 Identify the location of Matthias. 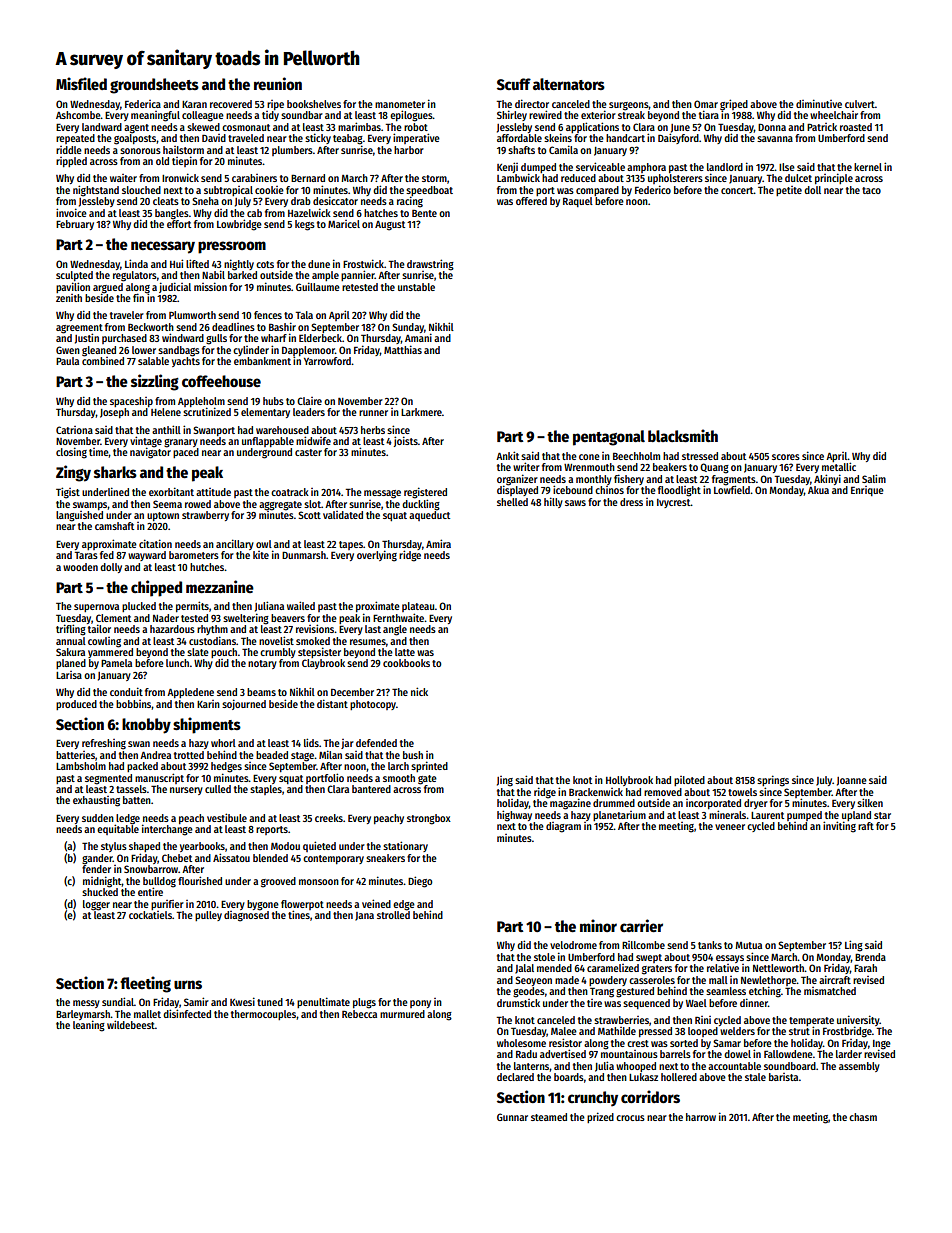
(403, 349).
